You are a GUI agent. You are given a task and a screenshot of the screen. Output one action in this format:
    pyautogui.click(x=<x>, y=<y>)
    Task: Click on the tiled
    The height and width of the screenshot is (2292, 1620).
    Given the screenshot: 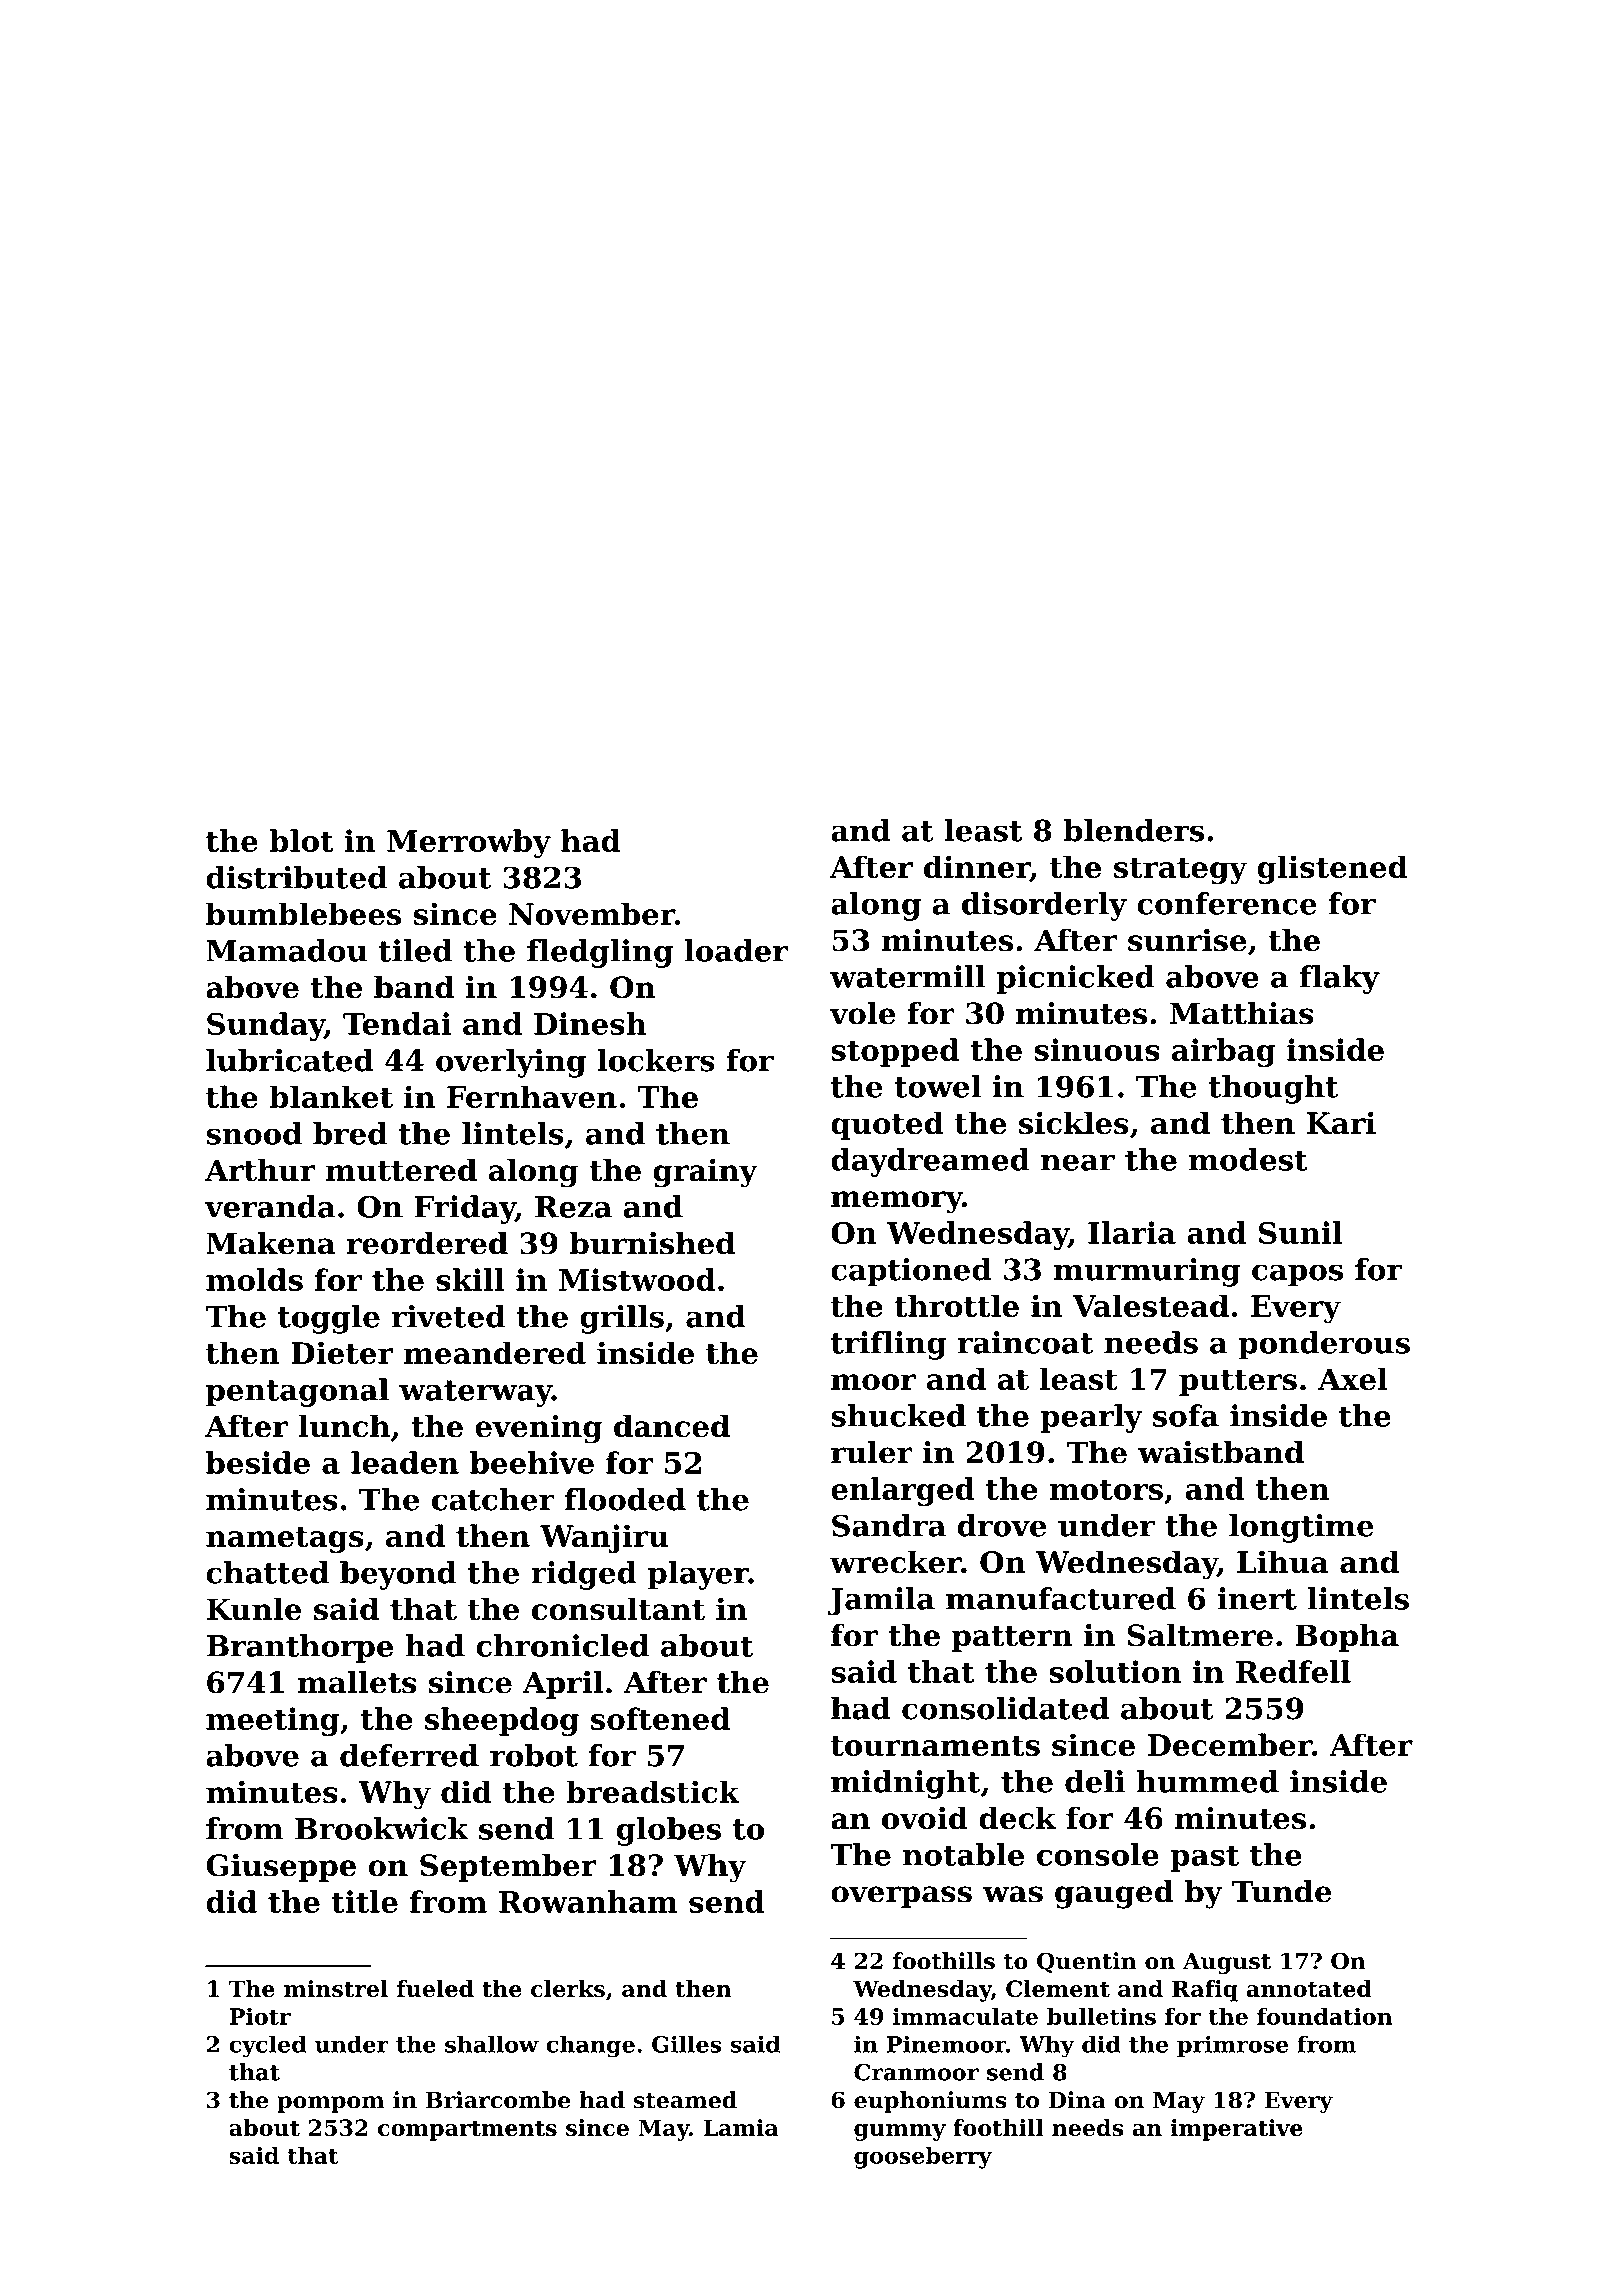 What is the action you would take?
    pyautogui.click(x=415, y=950)
